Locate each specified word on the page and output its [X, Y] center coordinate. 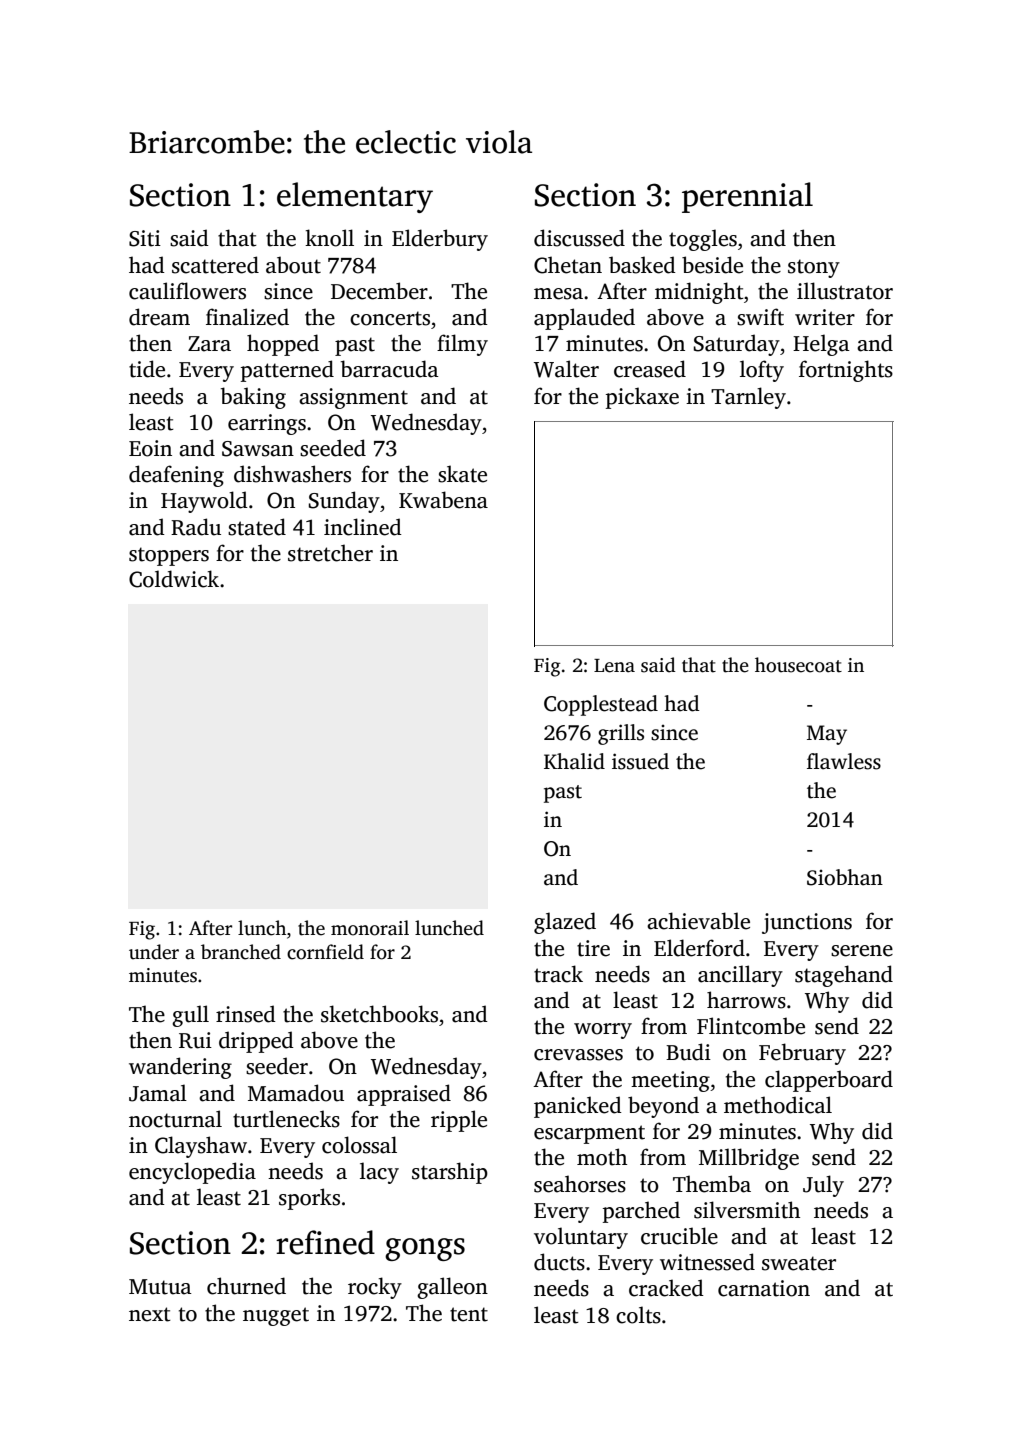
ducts [559, 1262]
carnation [764, 1288]
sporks [309, 1199]
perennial [747, 197]
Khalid [574, 761]
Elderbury [440, 240]
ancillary [740, 976]
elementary [355, 197]
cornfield [325, 952]
